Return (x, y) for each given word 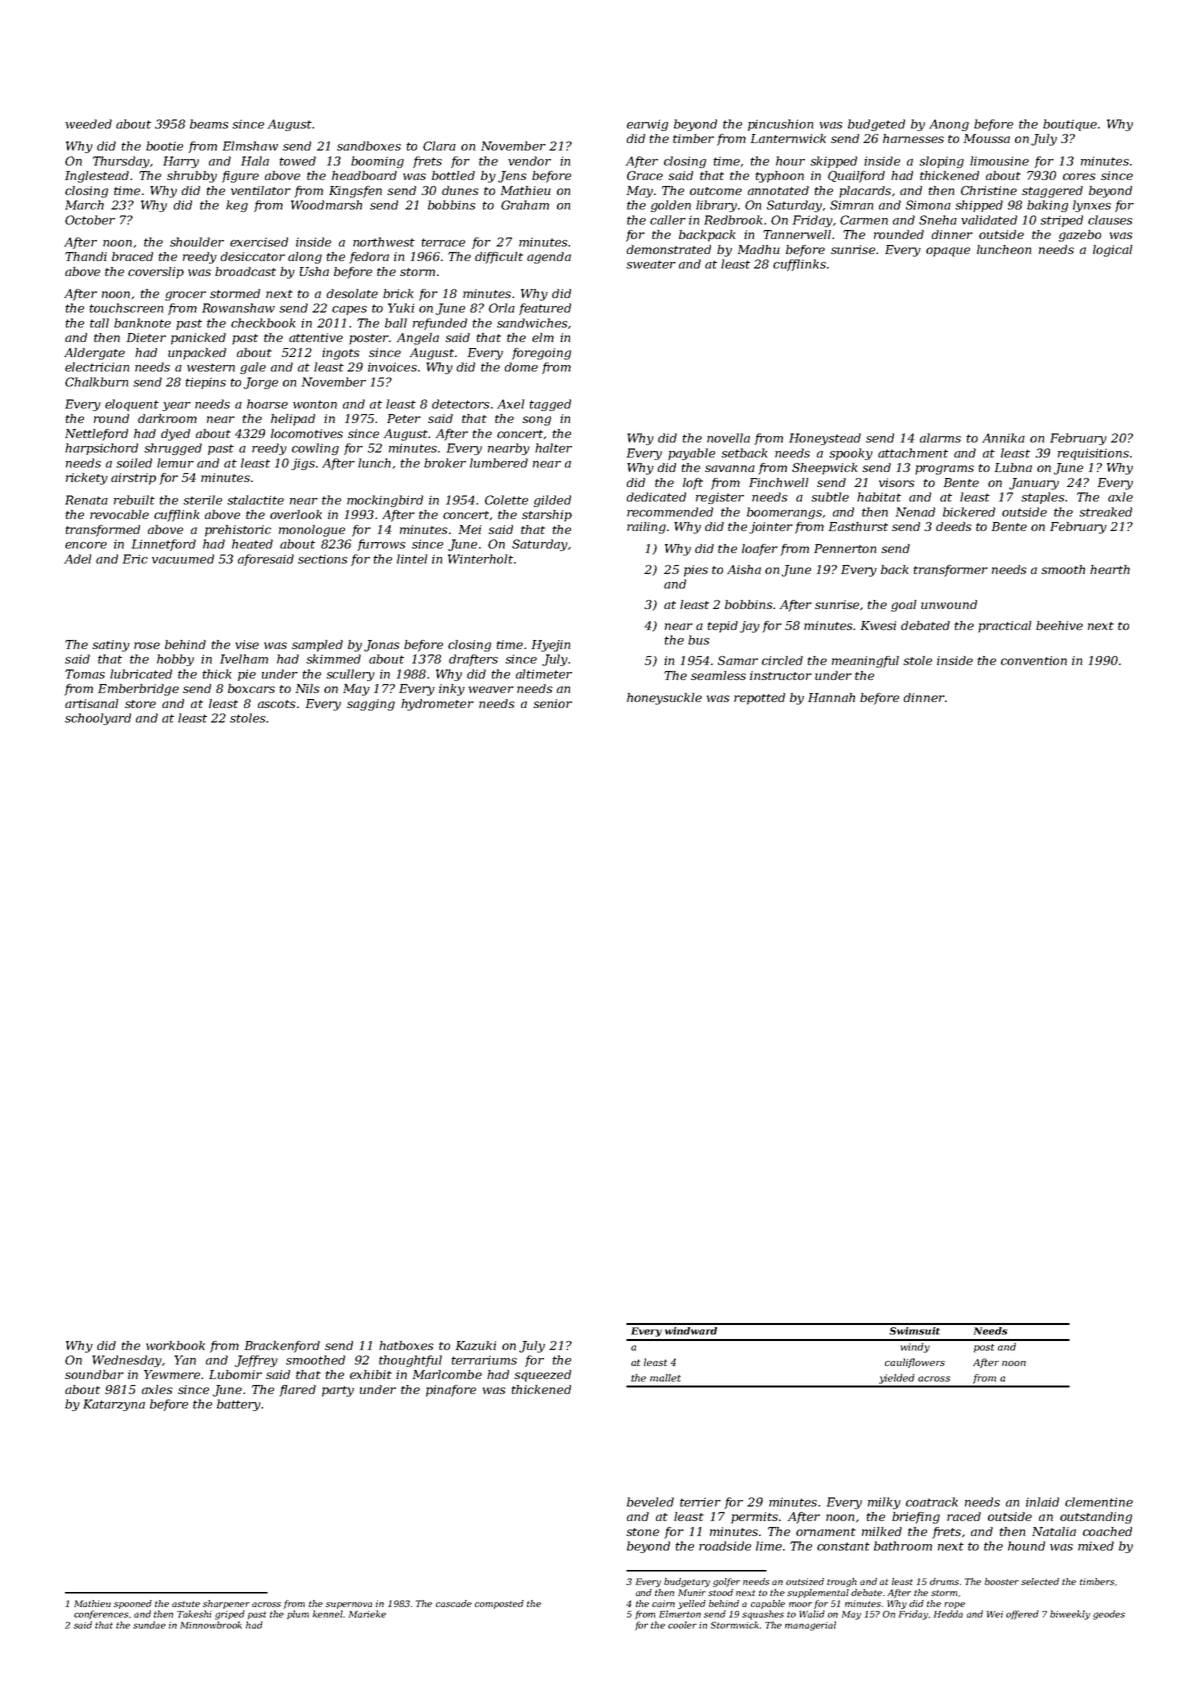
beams (209, 124)
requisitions (1093, 454)
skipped (833, 162)
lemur (175, 463)
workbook (175, 1345)
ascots (277, 704)
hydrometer (437, 705)
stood (720, 1592)
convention (1034, 660)
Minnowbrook (211, 1625)
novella (728, 438)
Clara (439, 146)
